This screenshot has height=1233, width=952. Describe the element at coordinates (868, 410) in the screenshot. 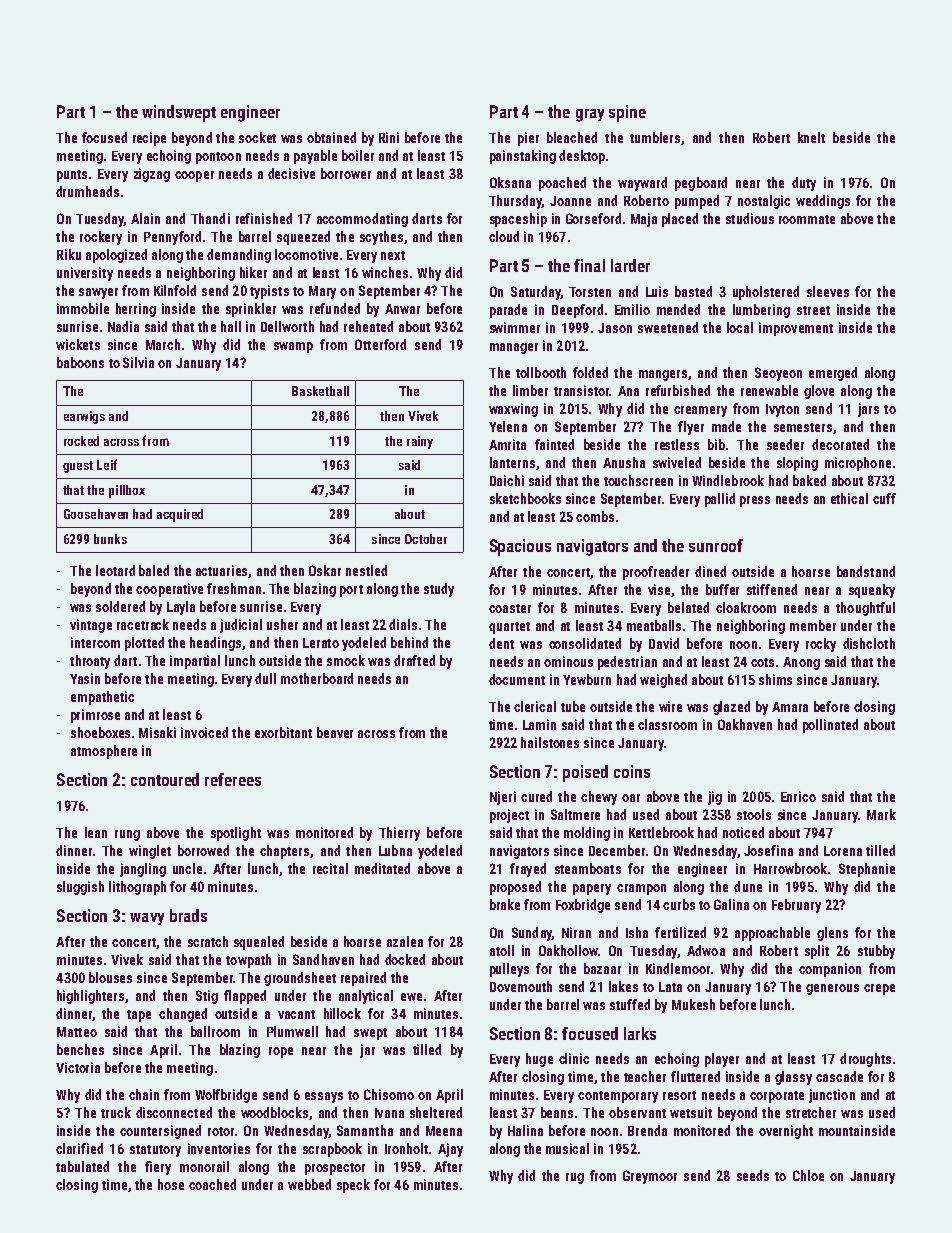

I see `jars` at that location.
